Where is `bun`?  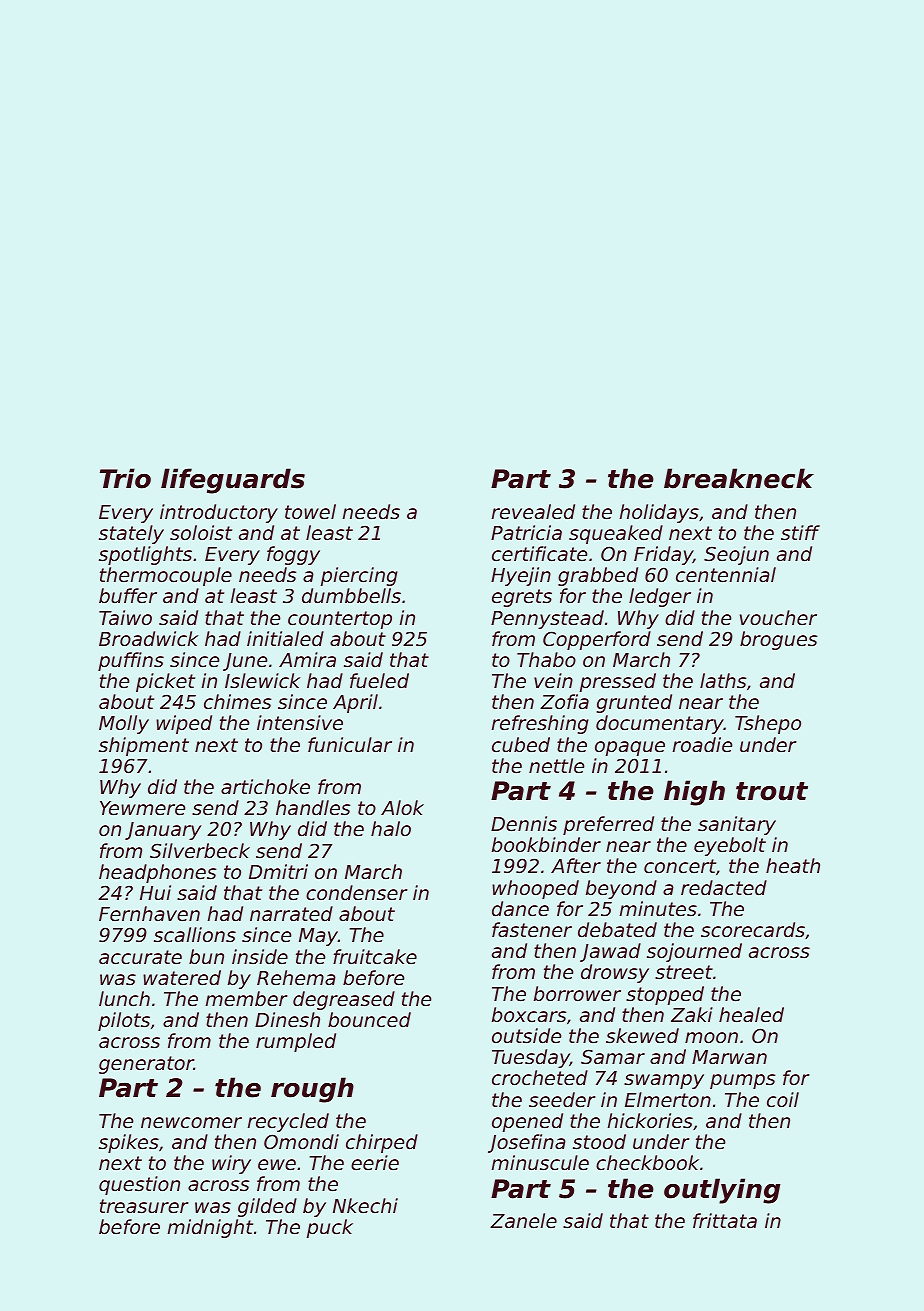
bun is located at coordinates (206, 956).
